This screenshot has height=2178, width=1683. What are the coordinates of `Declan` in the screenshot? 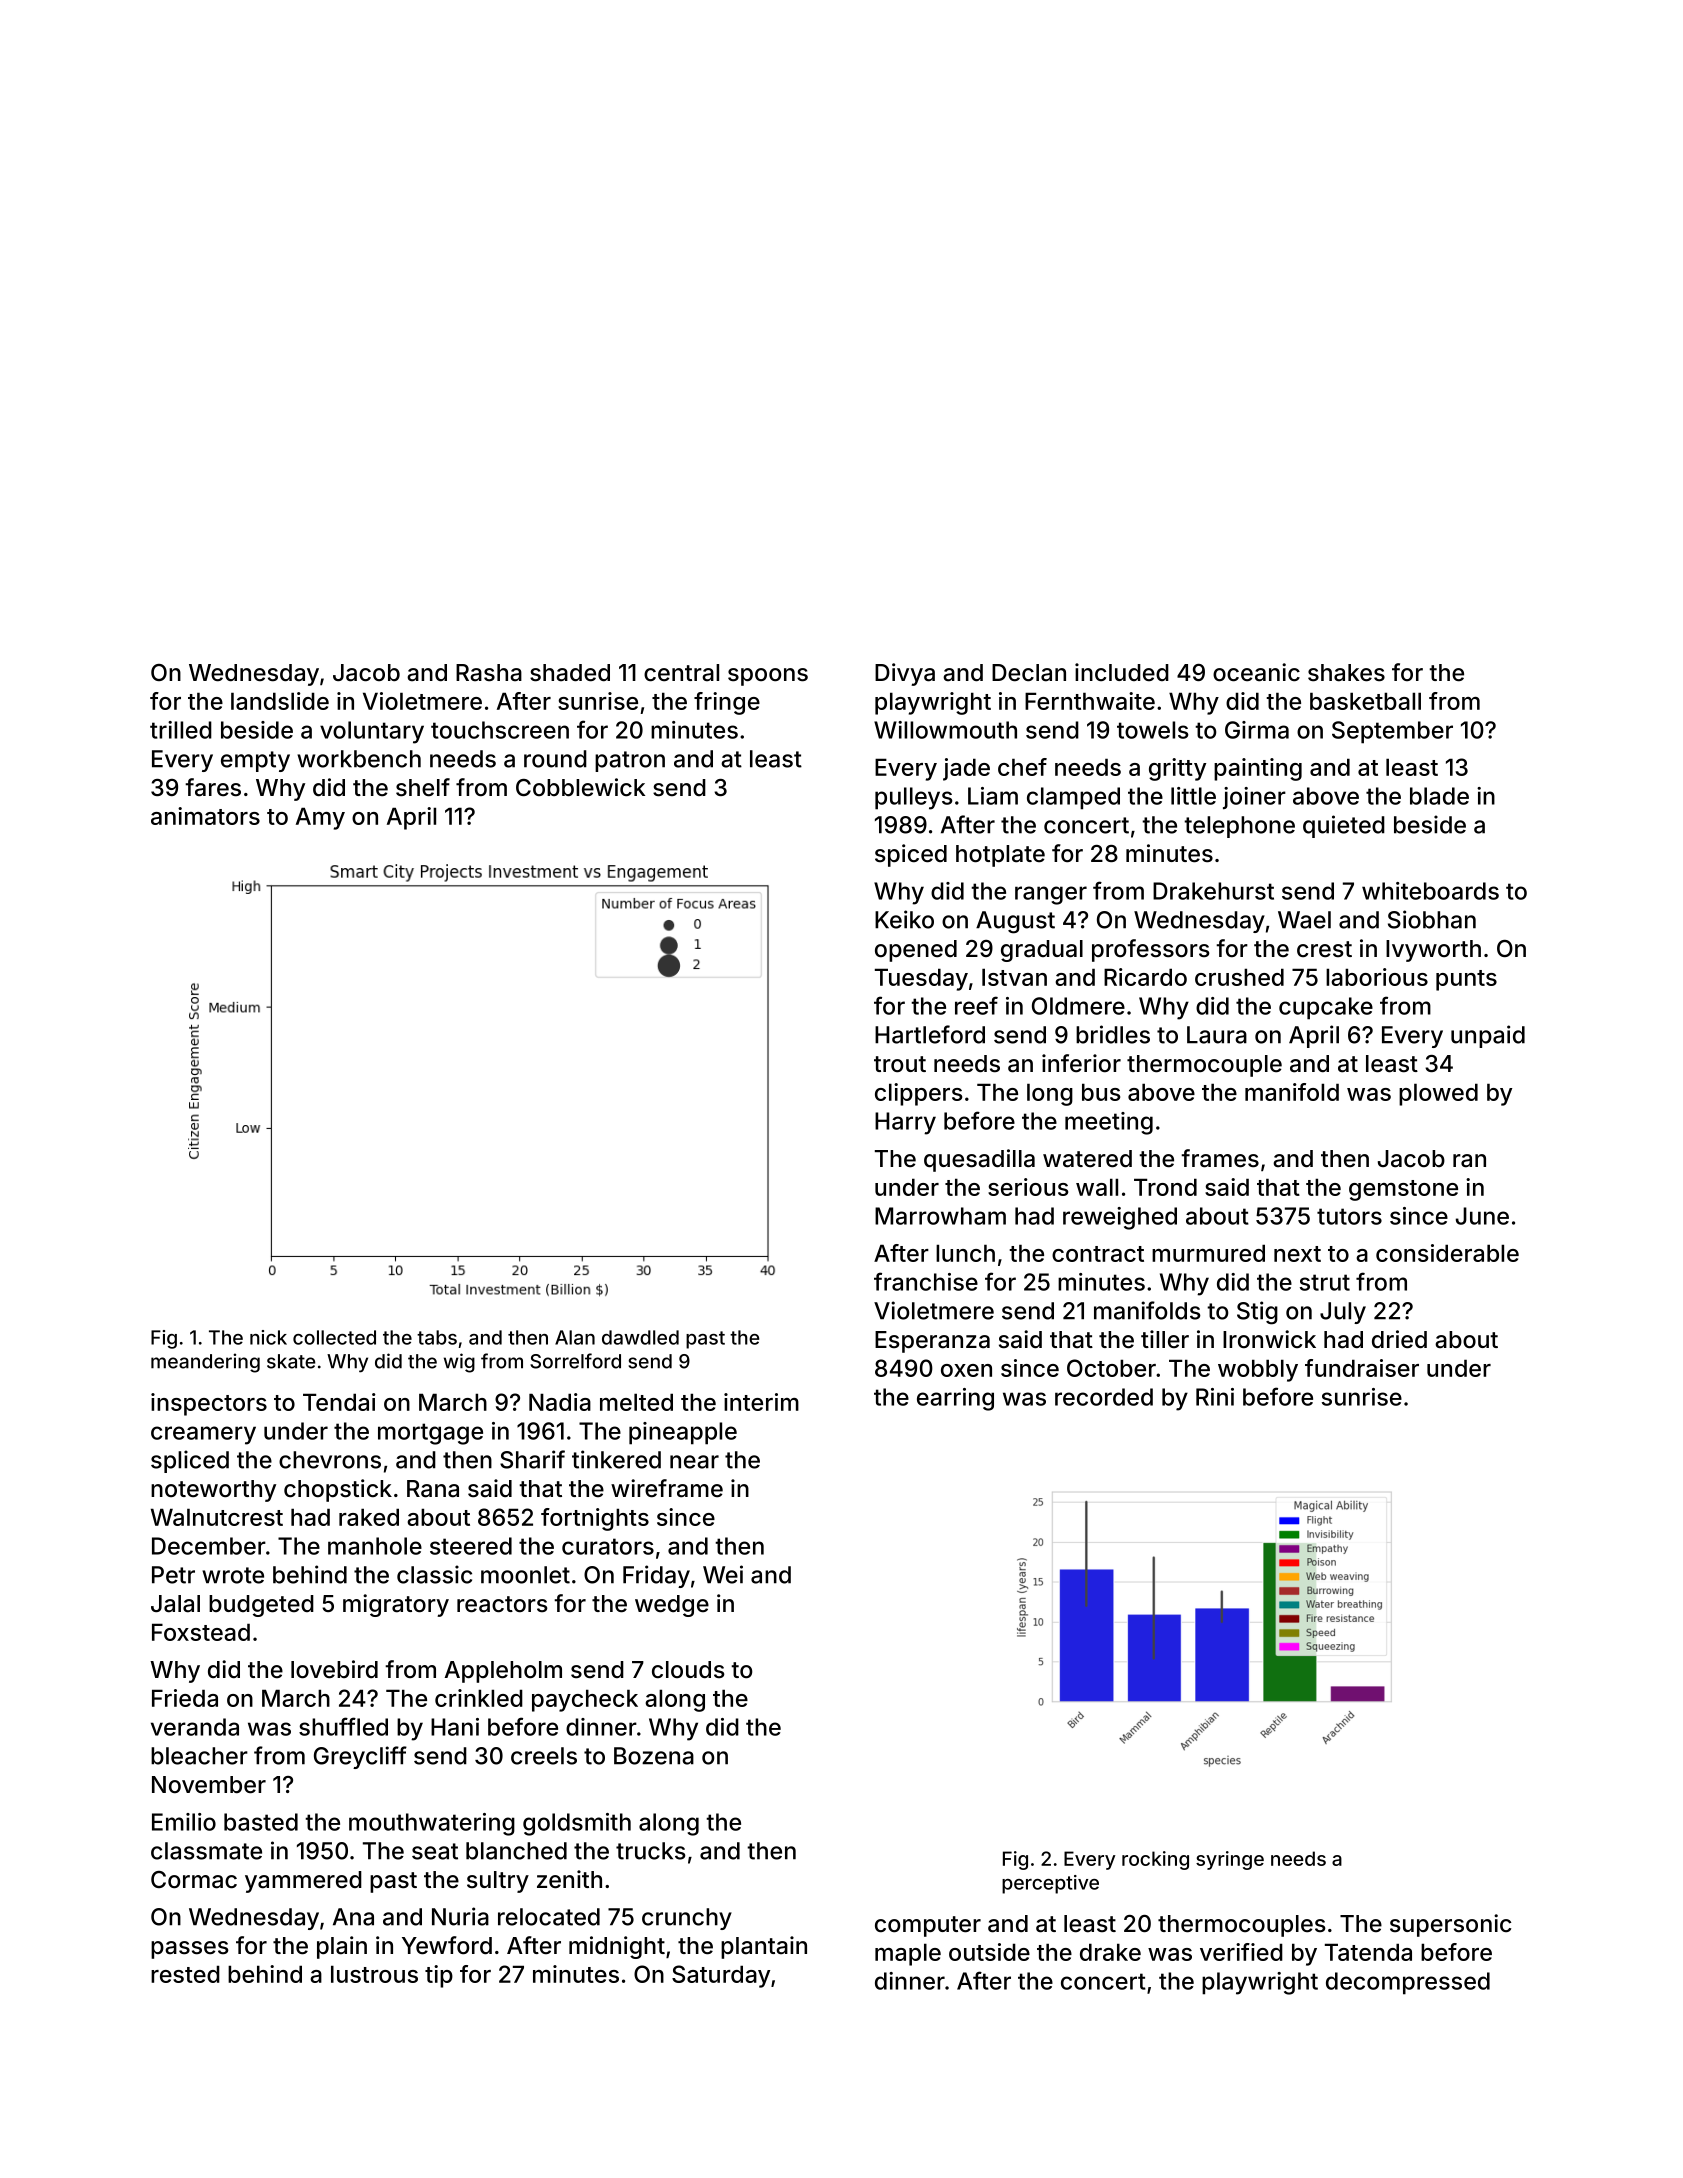 It's located at (1029, 673).
